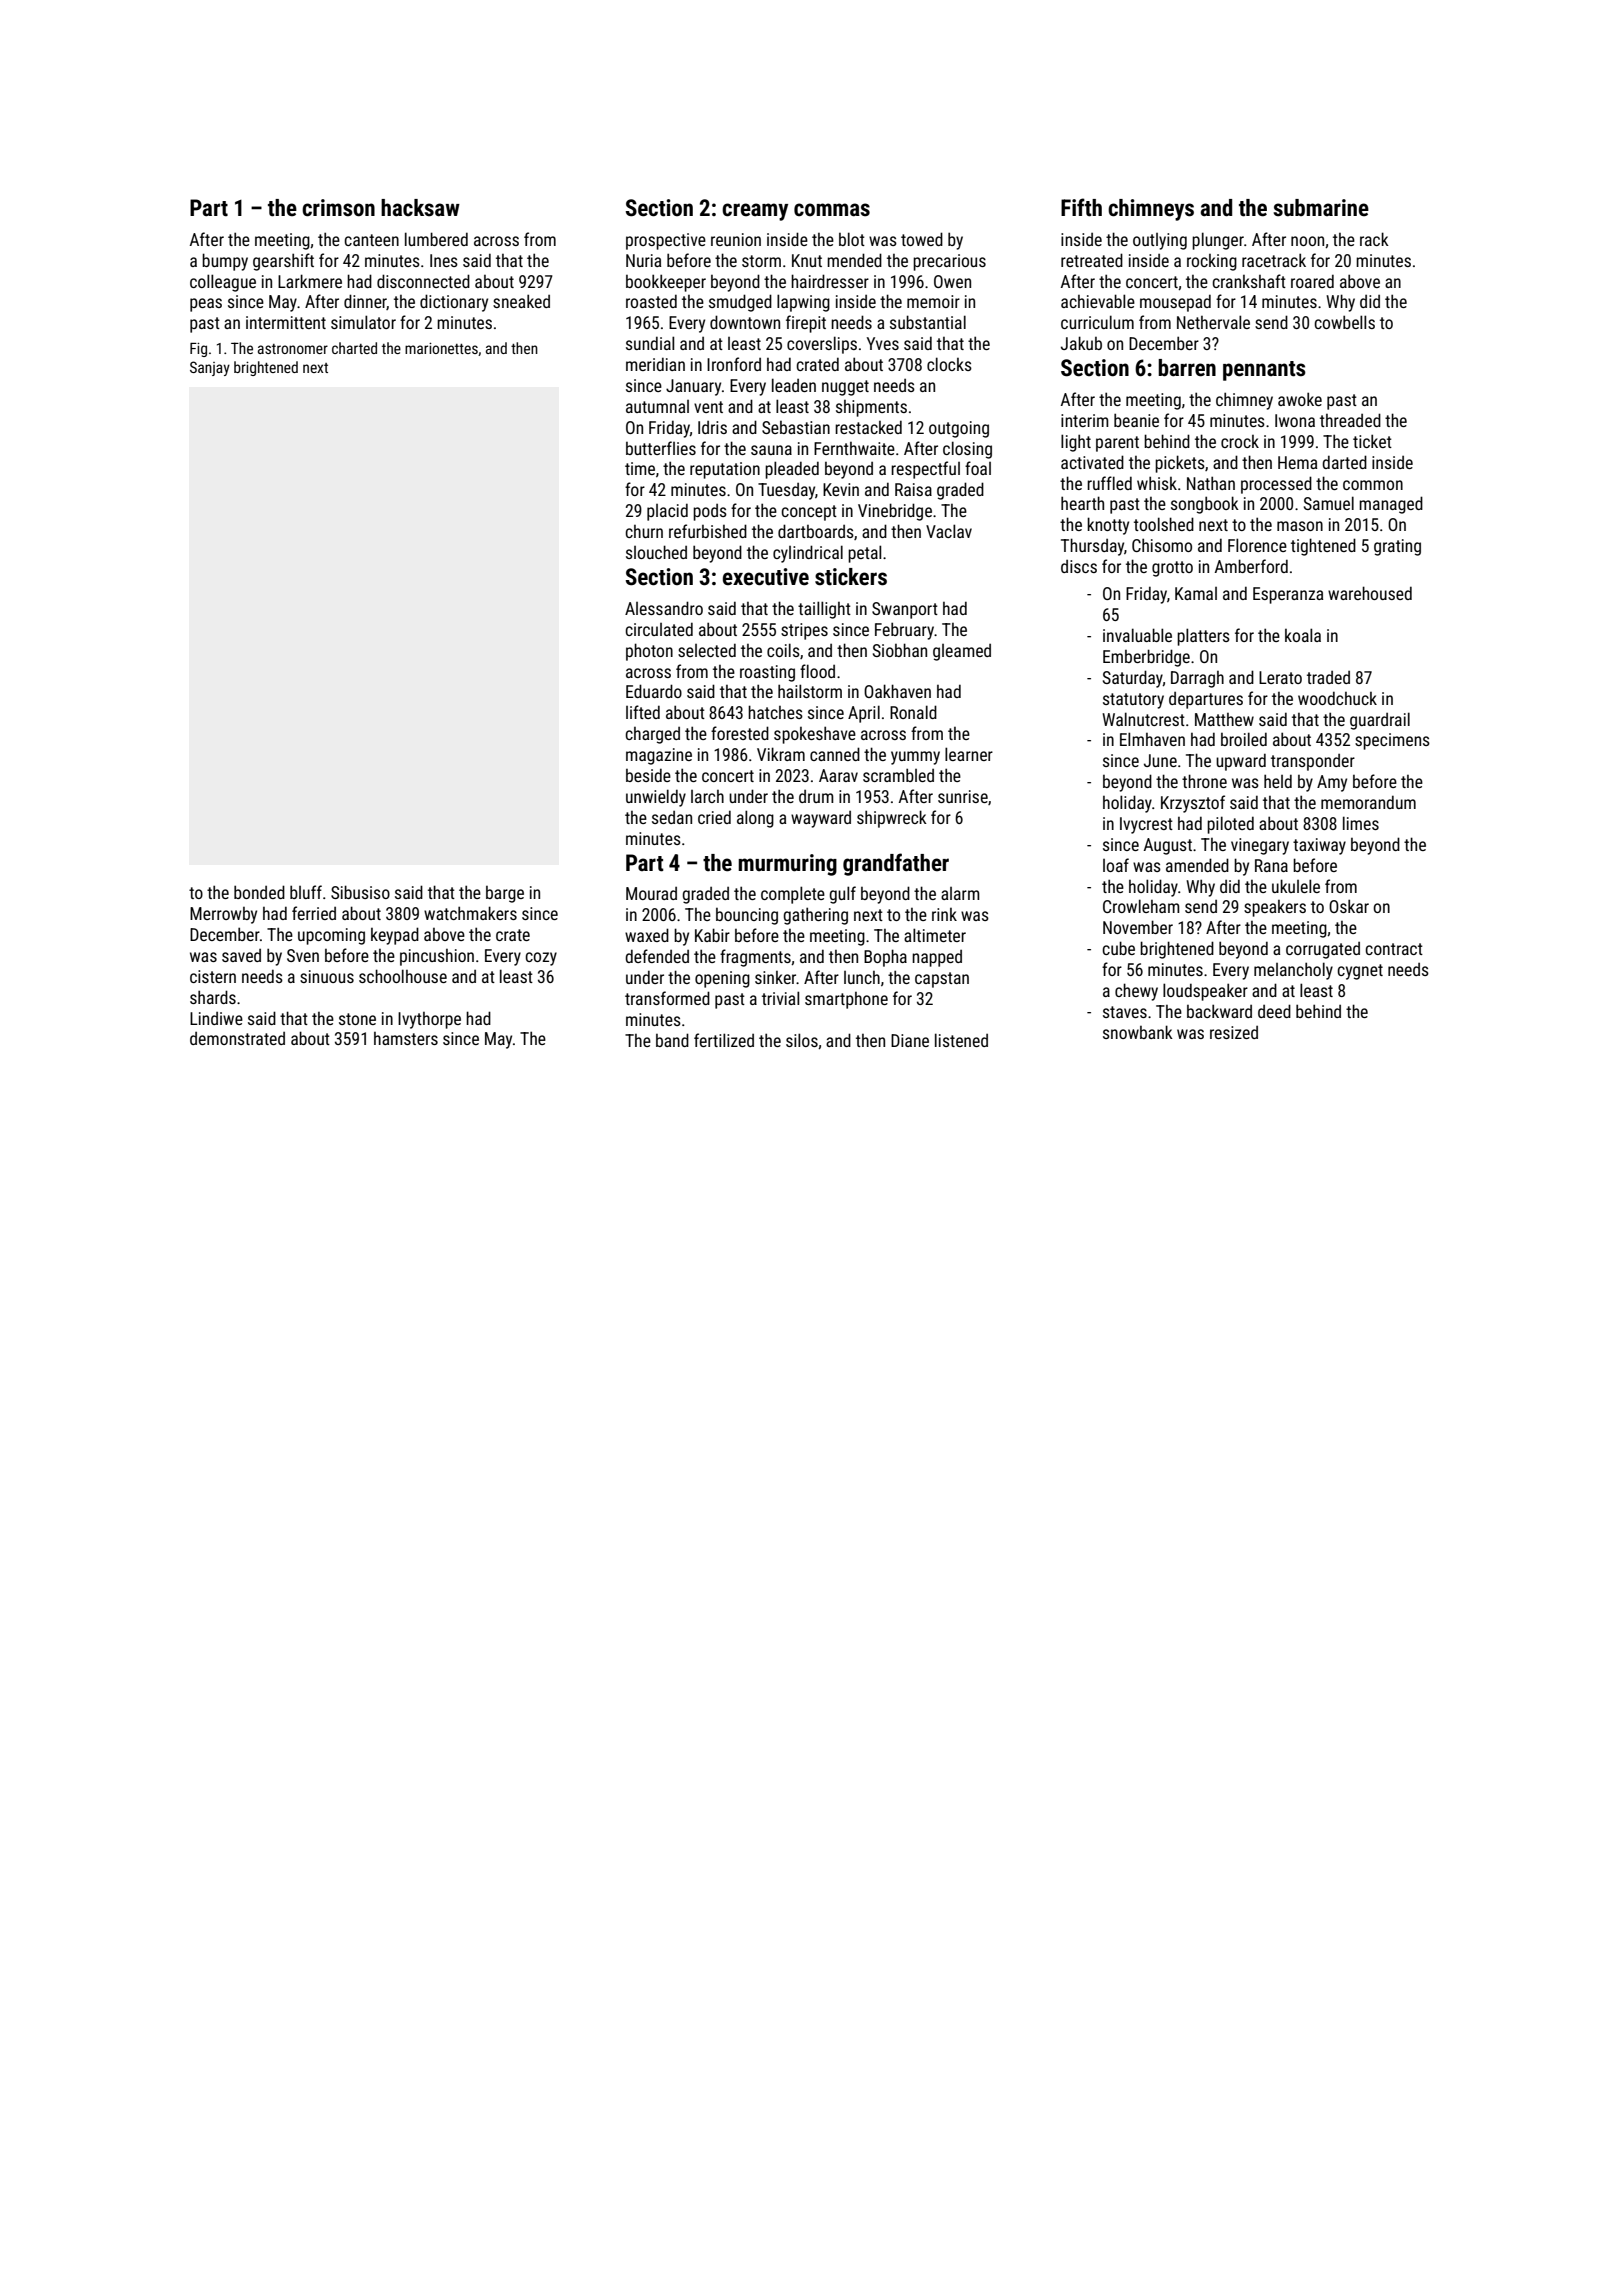 Image resolution: width=1620 pixels, height=2292 pixels. Describe the element at coordinates (1370, 593) in the screenshot. I see `warehoused` at that location.
